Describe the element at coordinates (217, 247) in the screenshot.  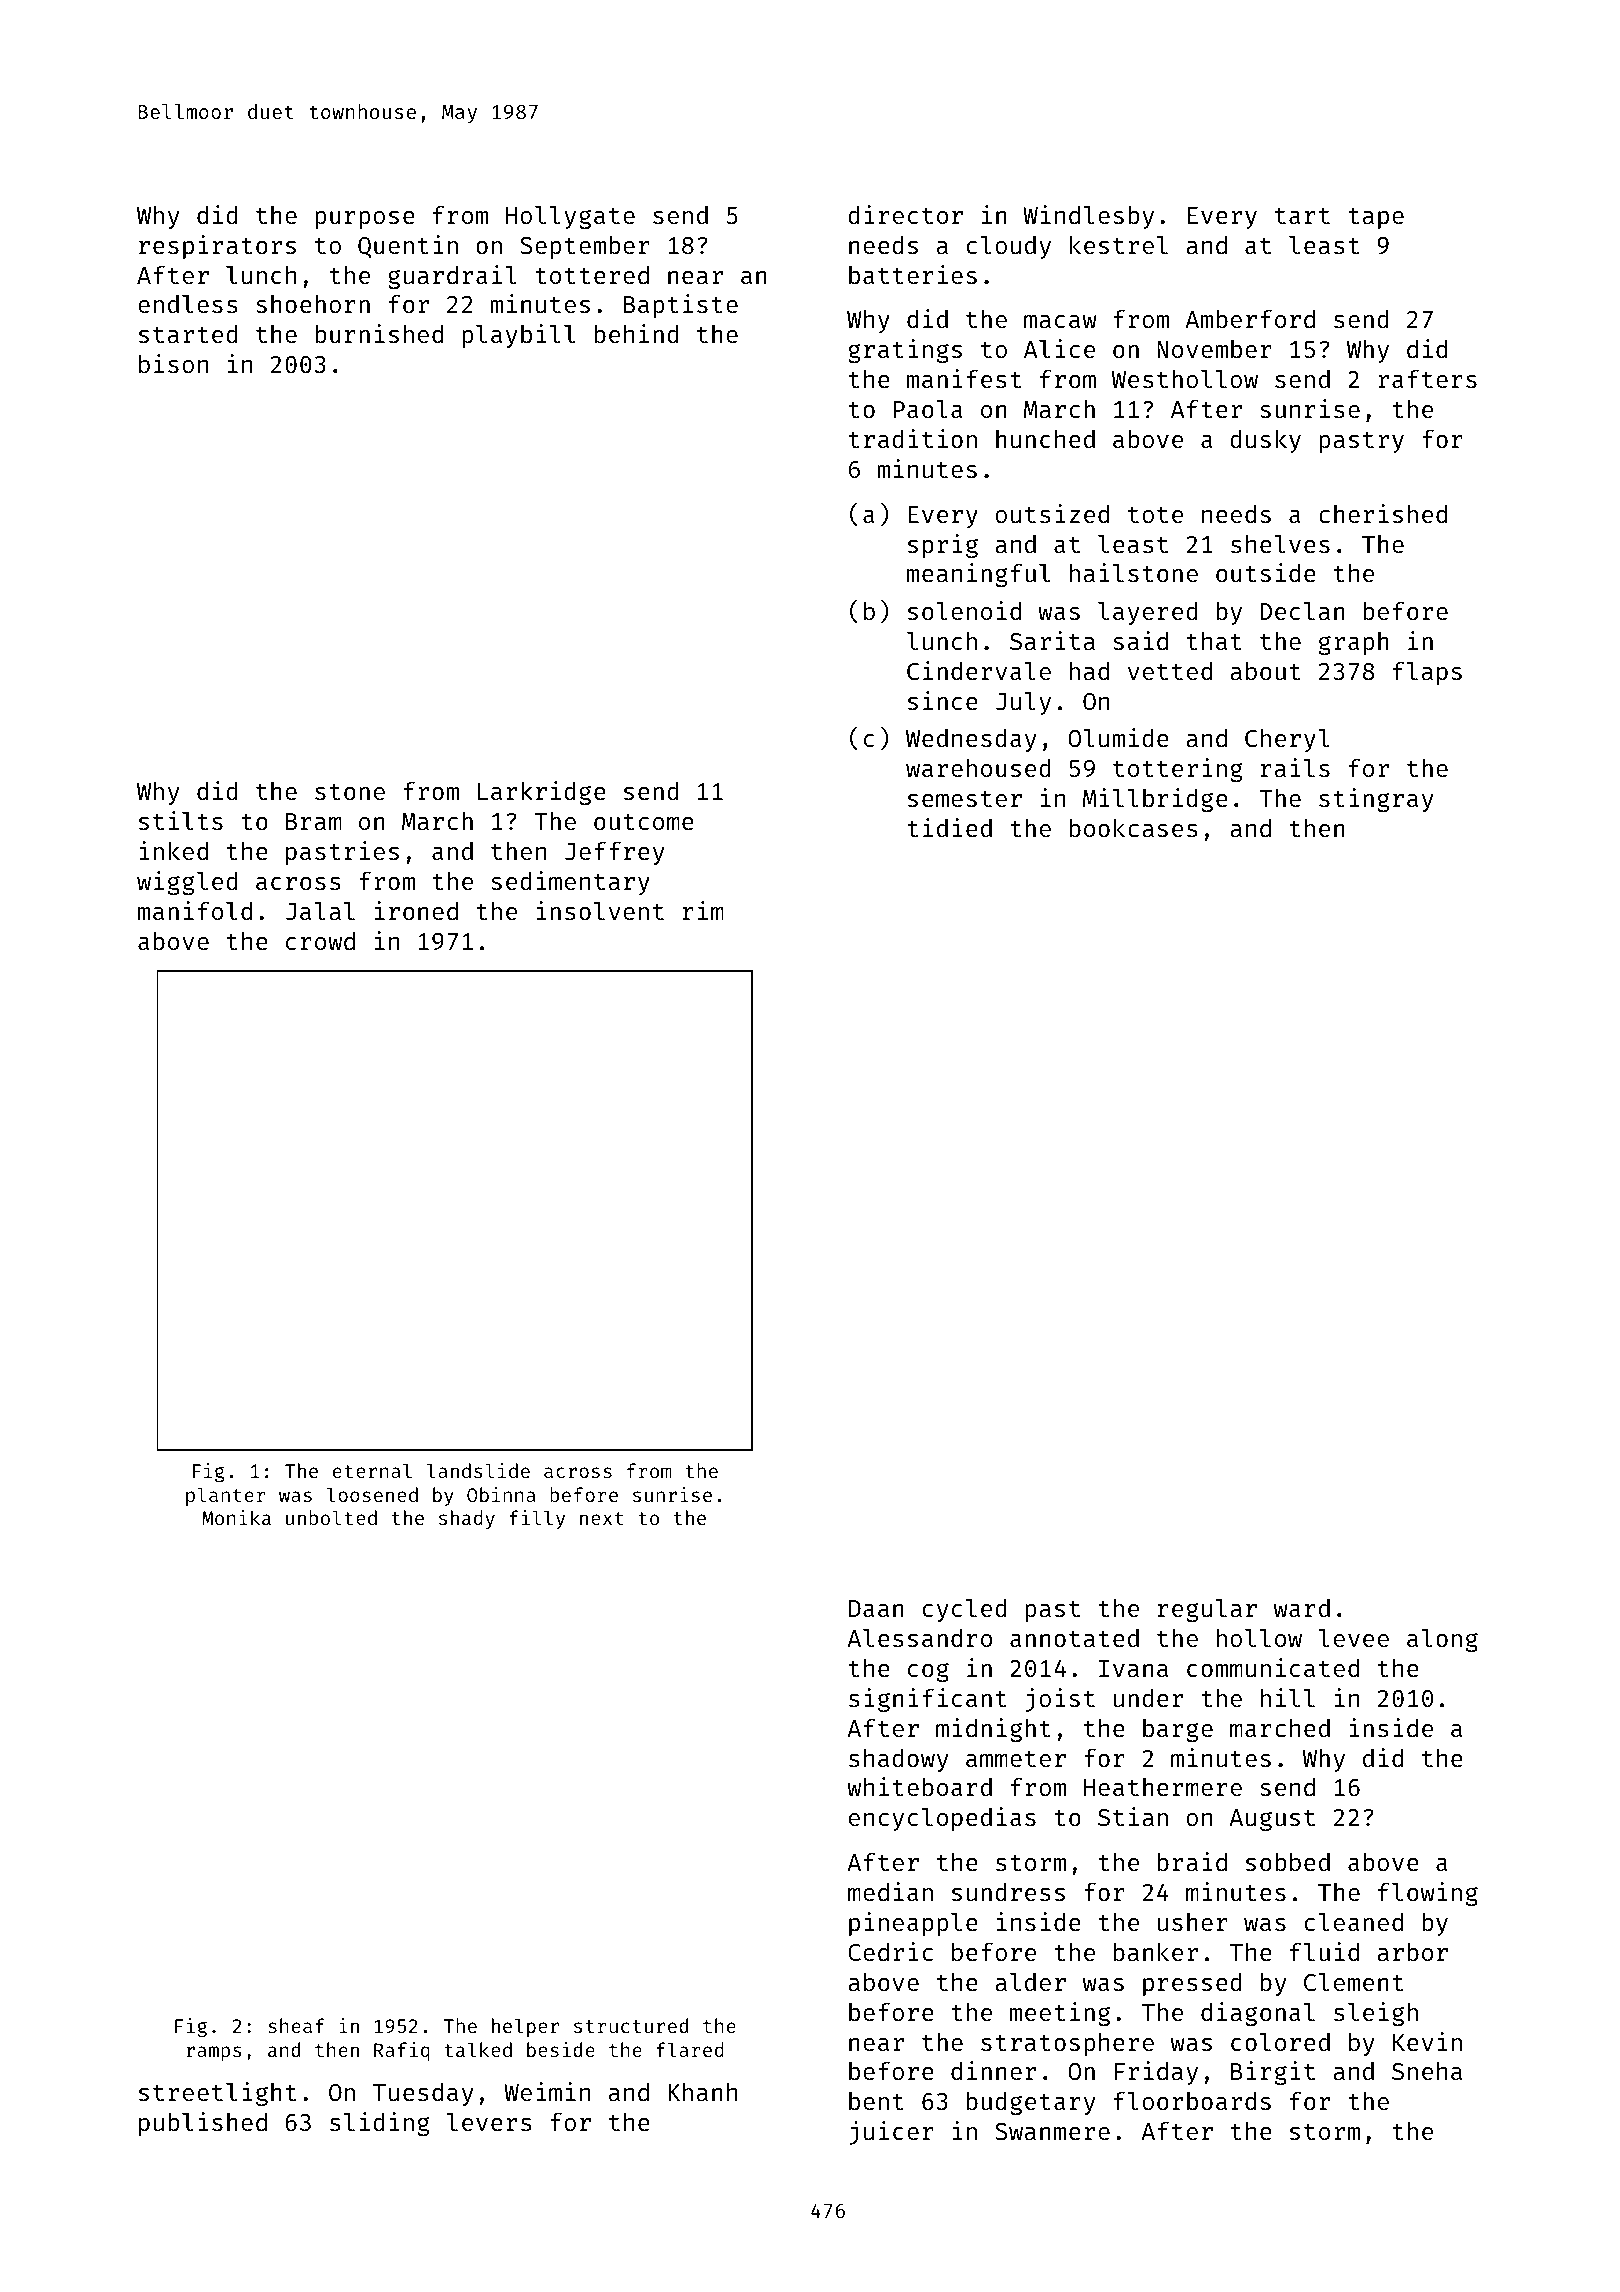
I see `respirators` at that location.
